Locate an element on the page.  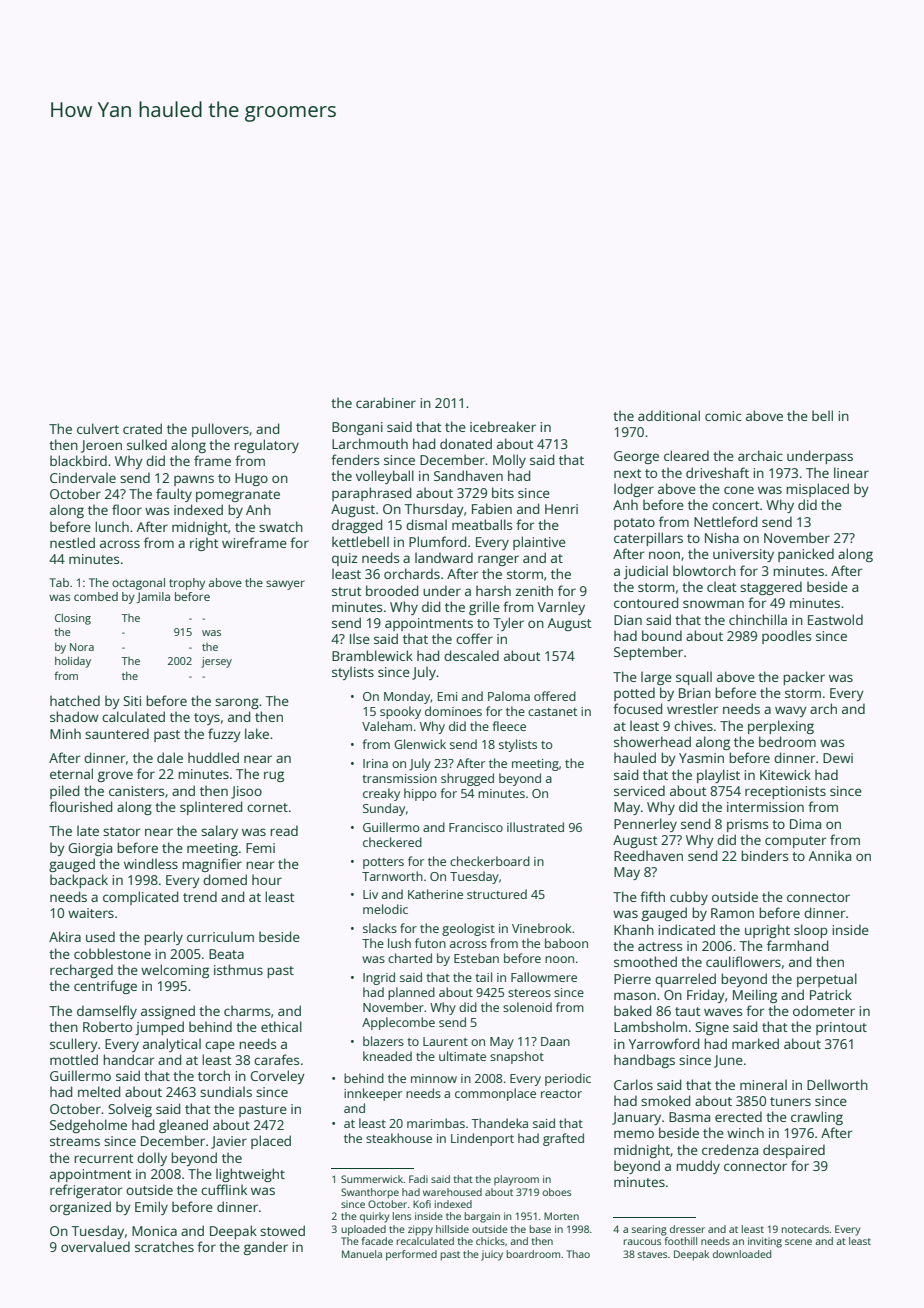
printout is located at coordinates (841, 1028).
